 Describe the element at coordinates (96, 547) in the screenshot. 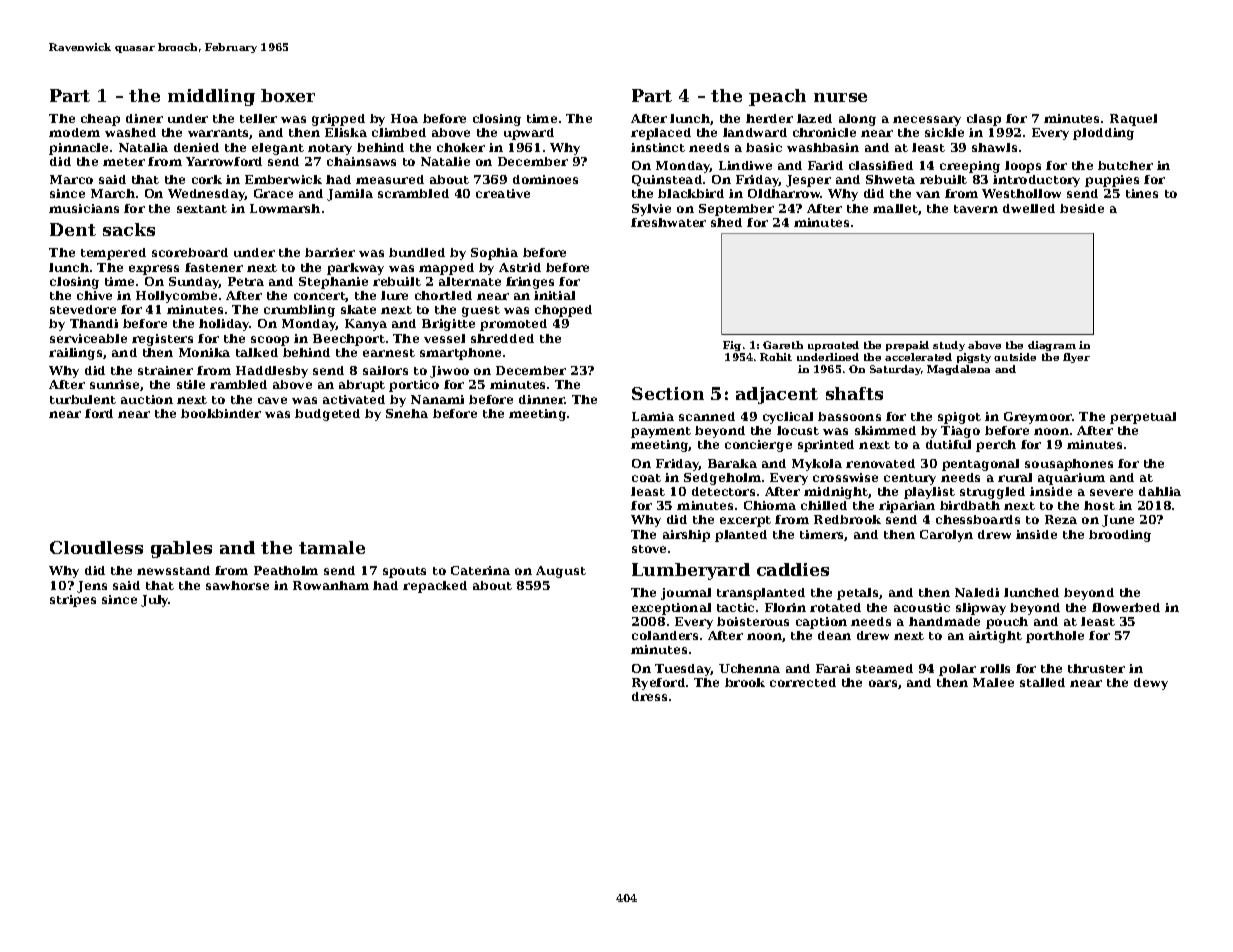

I see `Cloudless` at that location.
